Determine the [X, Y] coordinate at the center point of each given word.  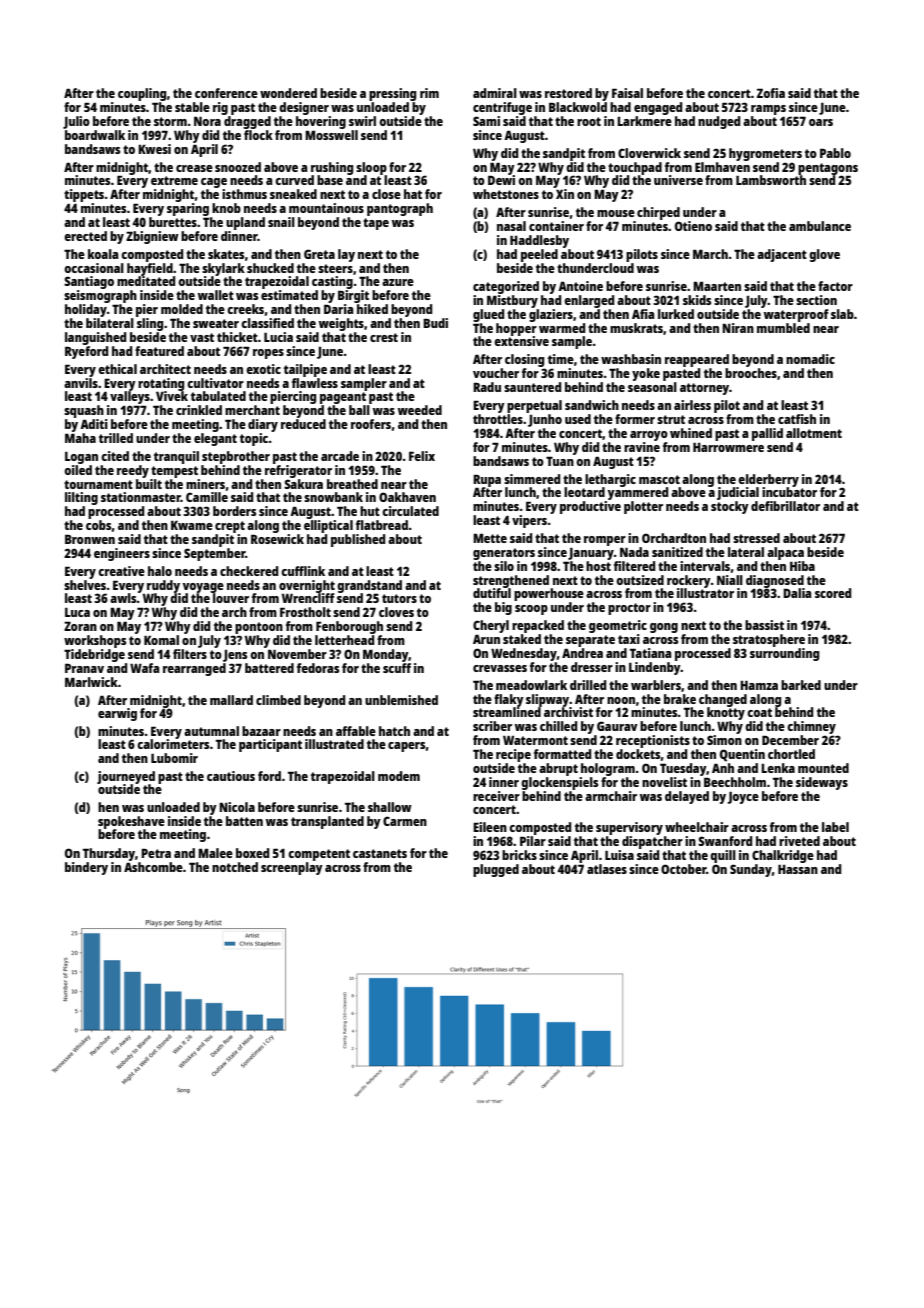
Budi [435, 323]
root [589, 121]
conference [226, 93]
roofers [371, 424]
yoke [646, 374]
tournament [98, 484]
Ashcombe [153, 867]
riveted [799, 841]
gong [664, 628]
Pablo [835, 153]
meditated [146, 281]
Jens [235, 656]
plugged [496, 870]
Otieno [693, 226]
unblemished [401, 700]
